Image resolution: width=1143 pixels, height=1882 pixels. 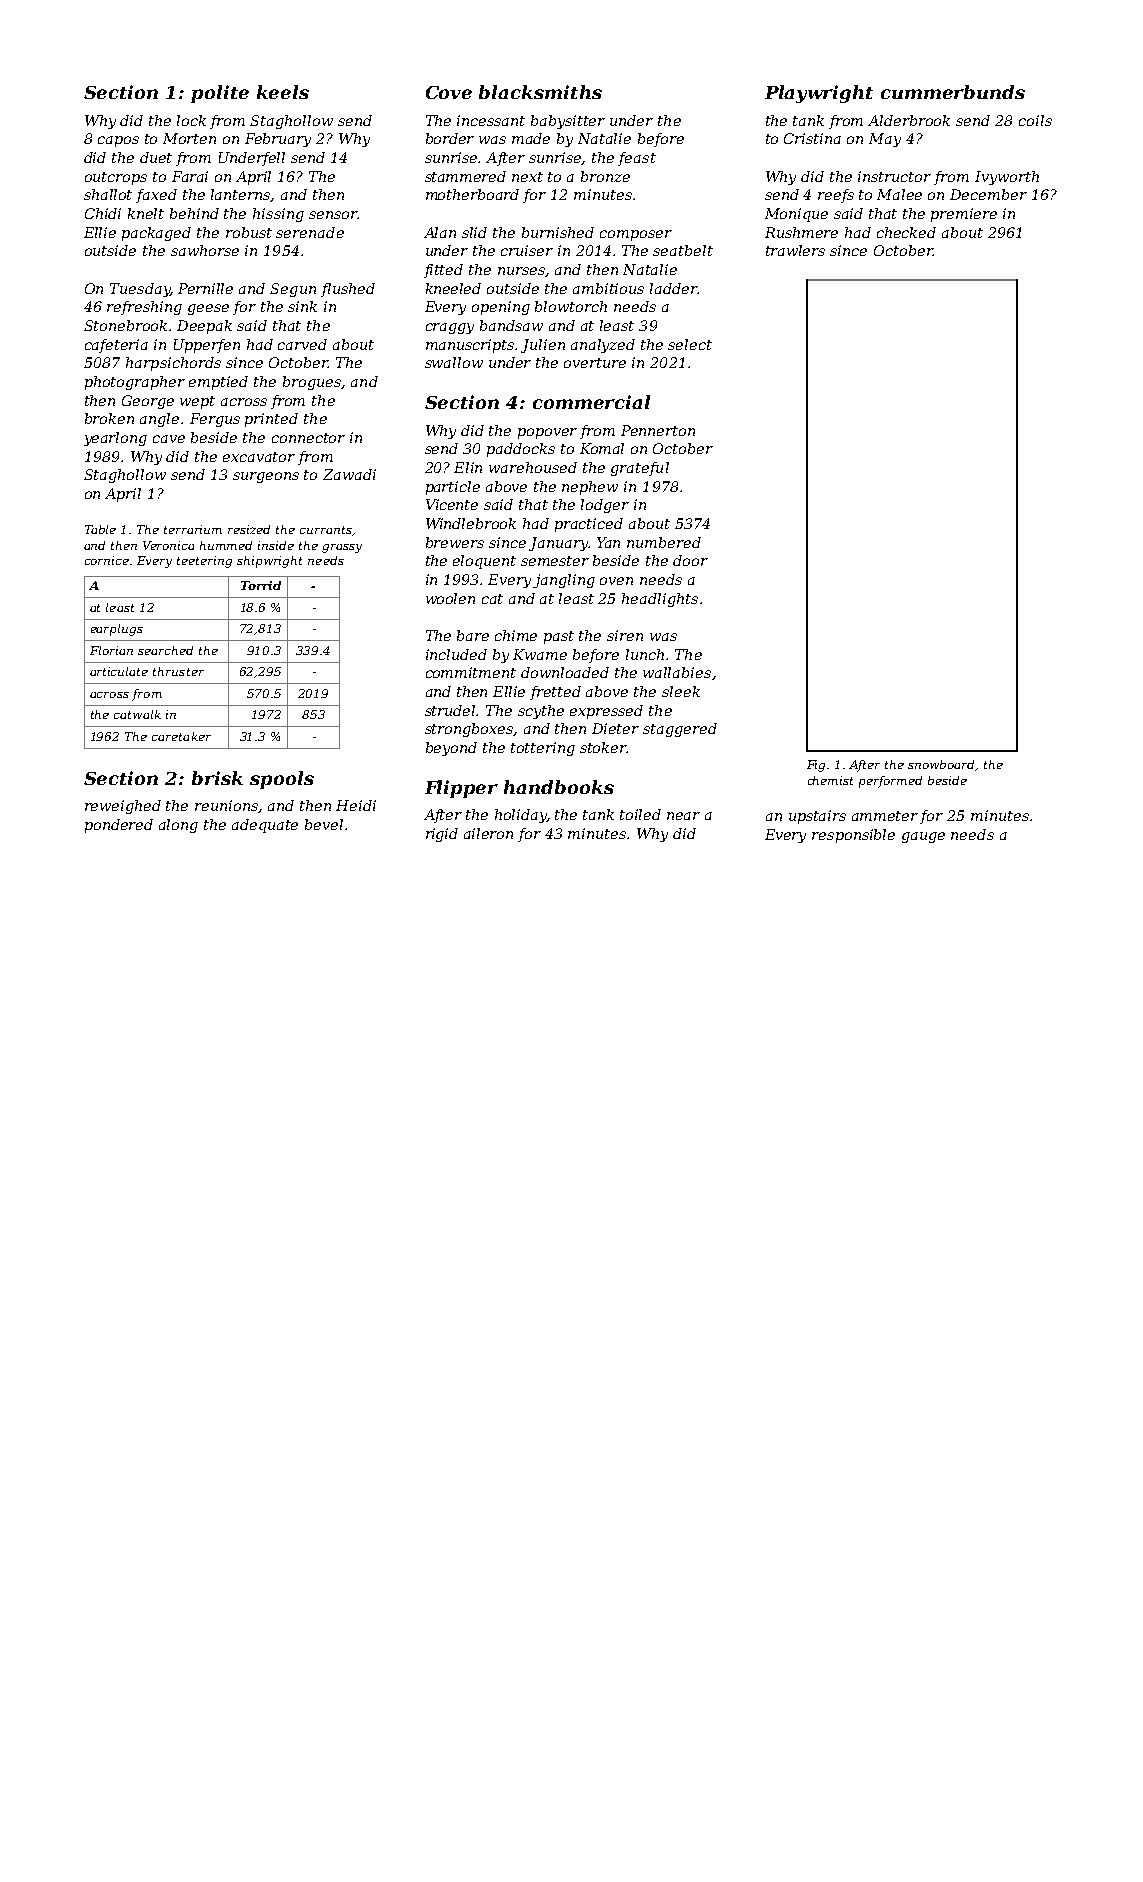 What do you see at coordinates (795, 250) in the screenshot?
I see `trawlers` at bounding box center [795, 250].
